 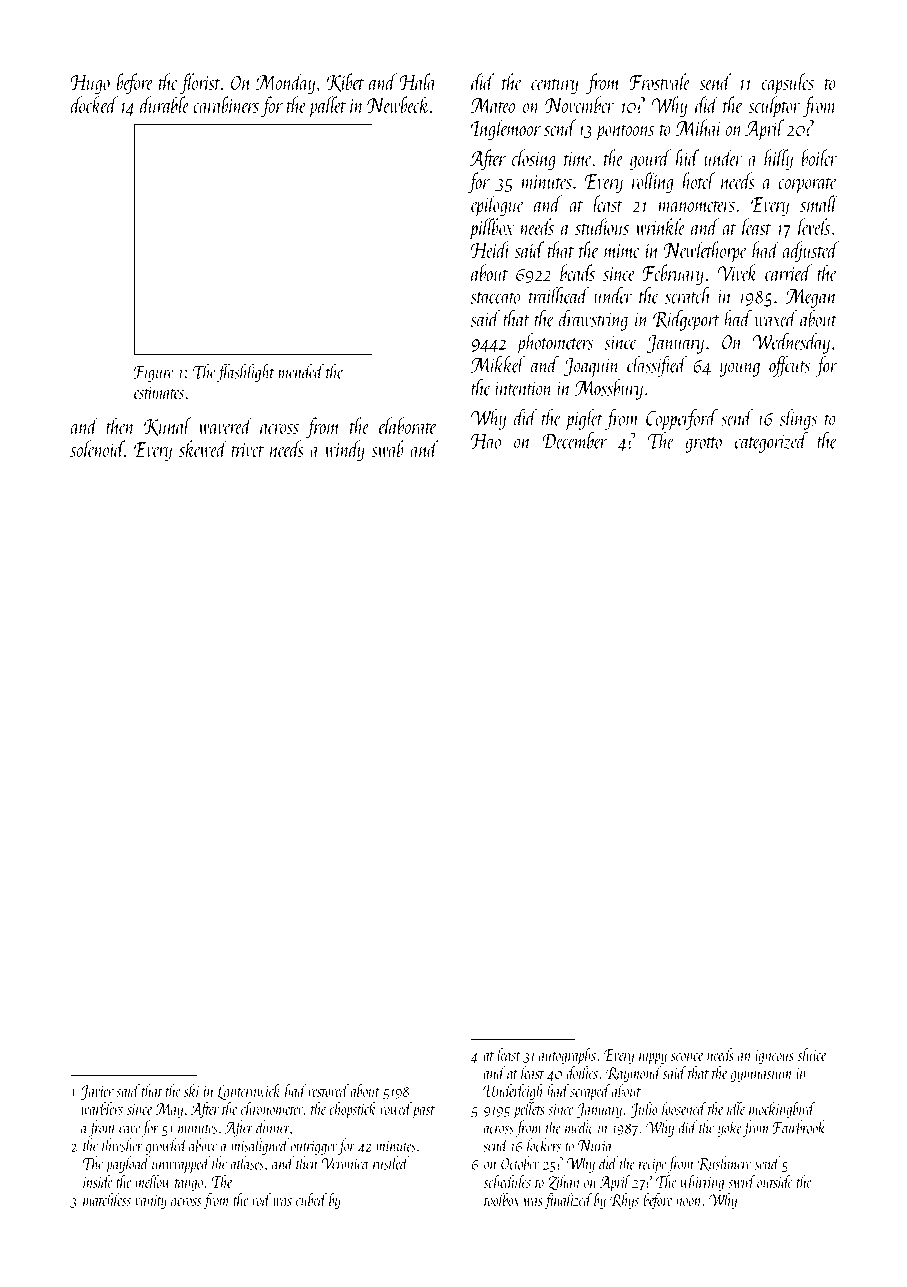 What do you see at coordinates (567, 1056) in the image?
I see `autographs` at bounding box center [567, 1056].
